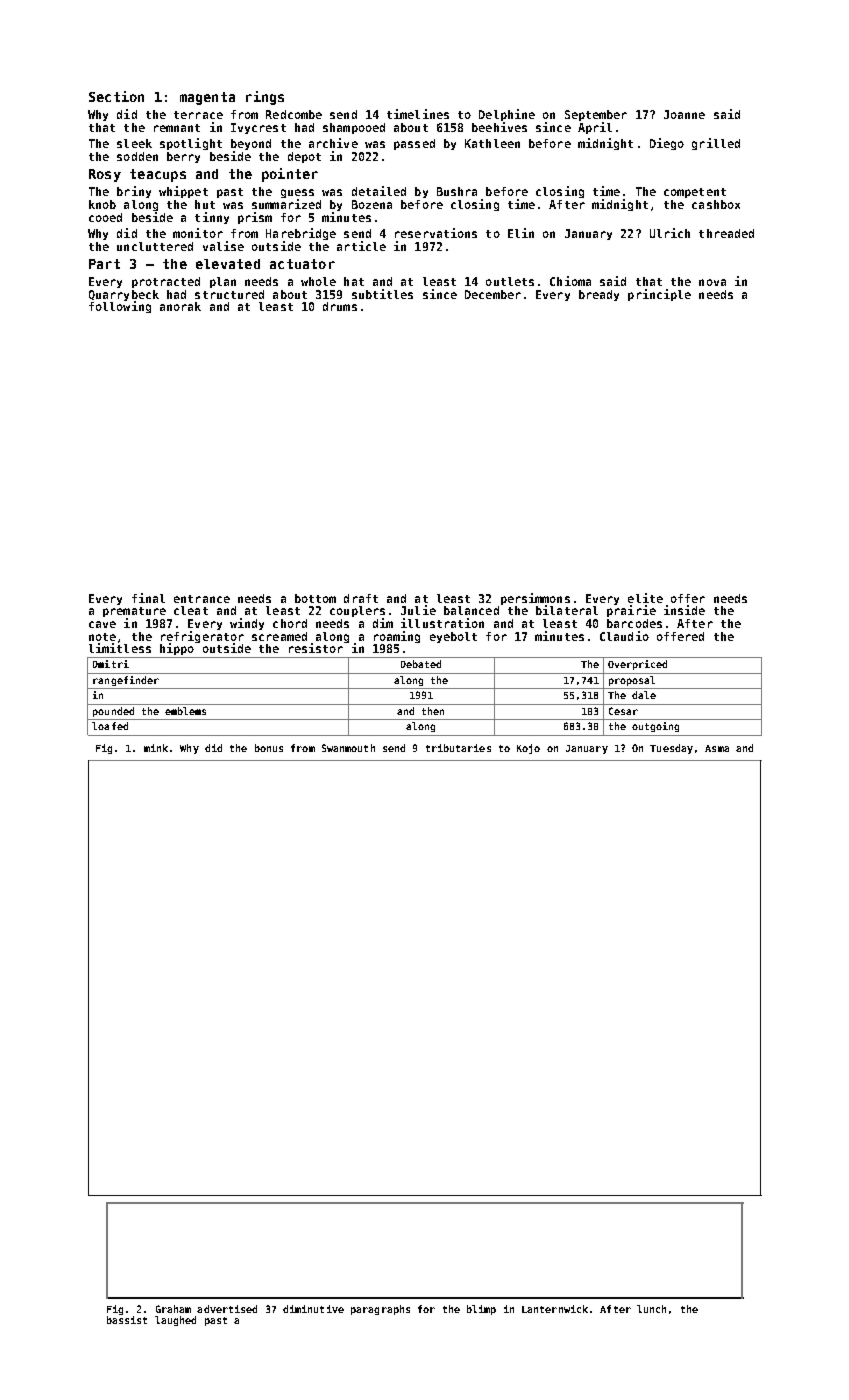 Image resolution: width=849 pixels, height=1400 pixels. Describe the element at coordinates (348, 748) in the screenshot. I see `Swanmouth` at that location.
